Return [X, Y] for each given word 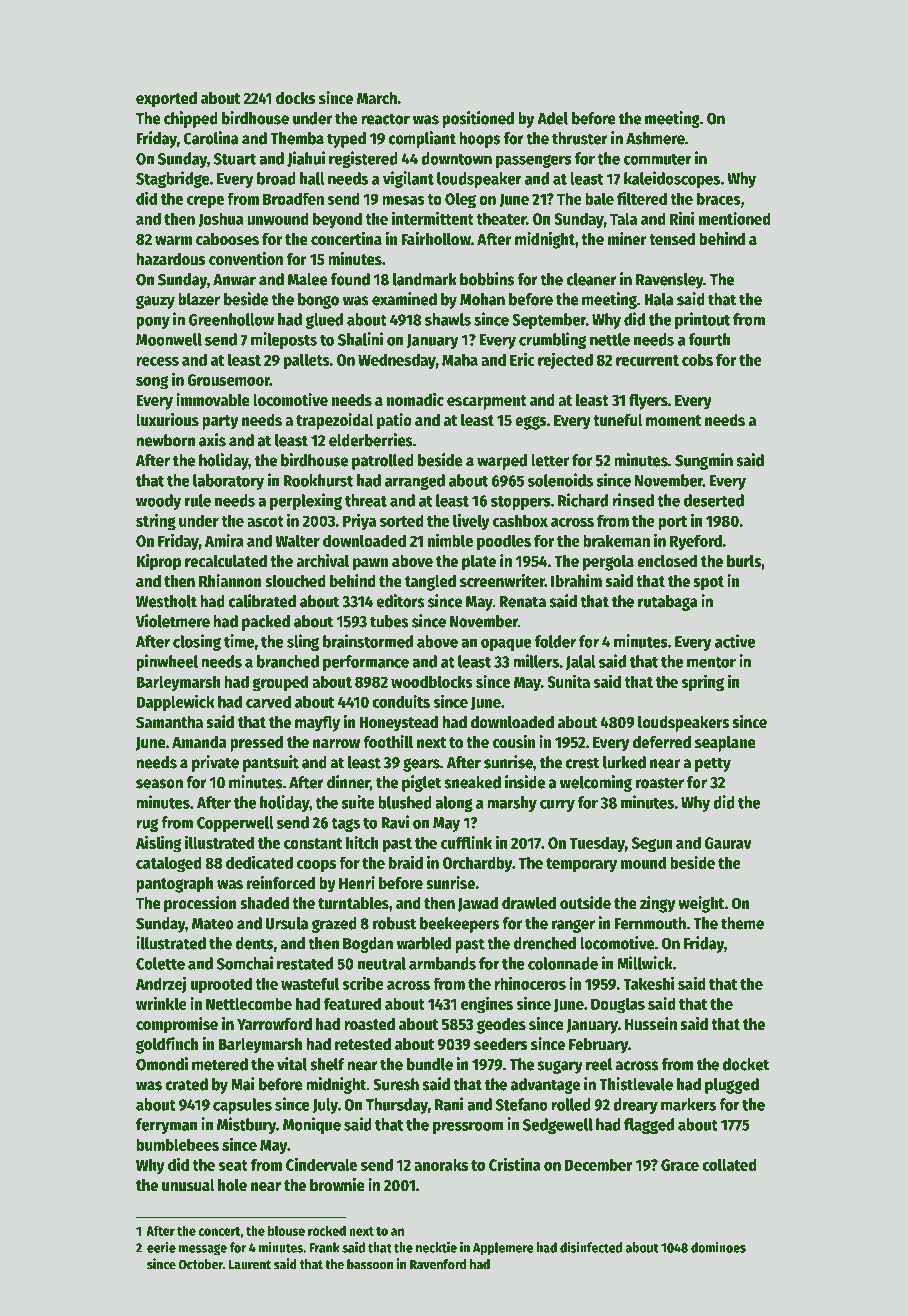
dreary [635, 1106]
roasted [369, 1024]
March [377, 98]
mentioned [735, 218]
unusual [188, 1185]
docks [296, 98]
